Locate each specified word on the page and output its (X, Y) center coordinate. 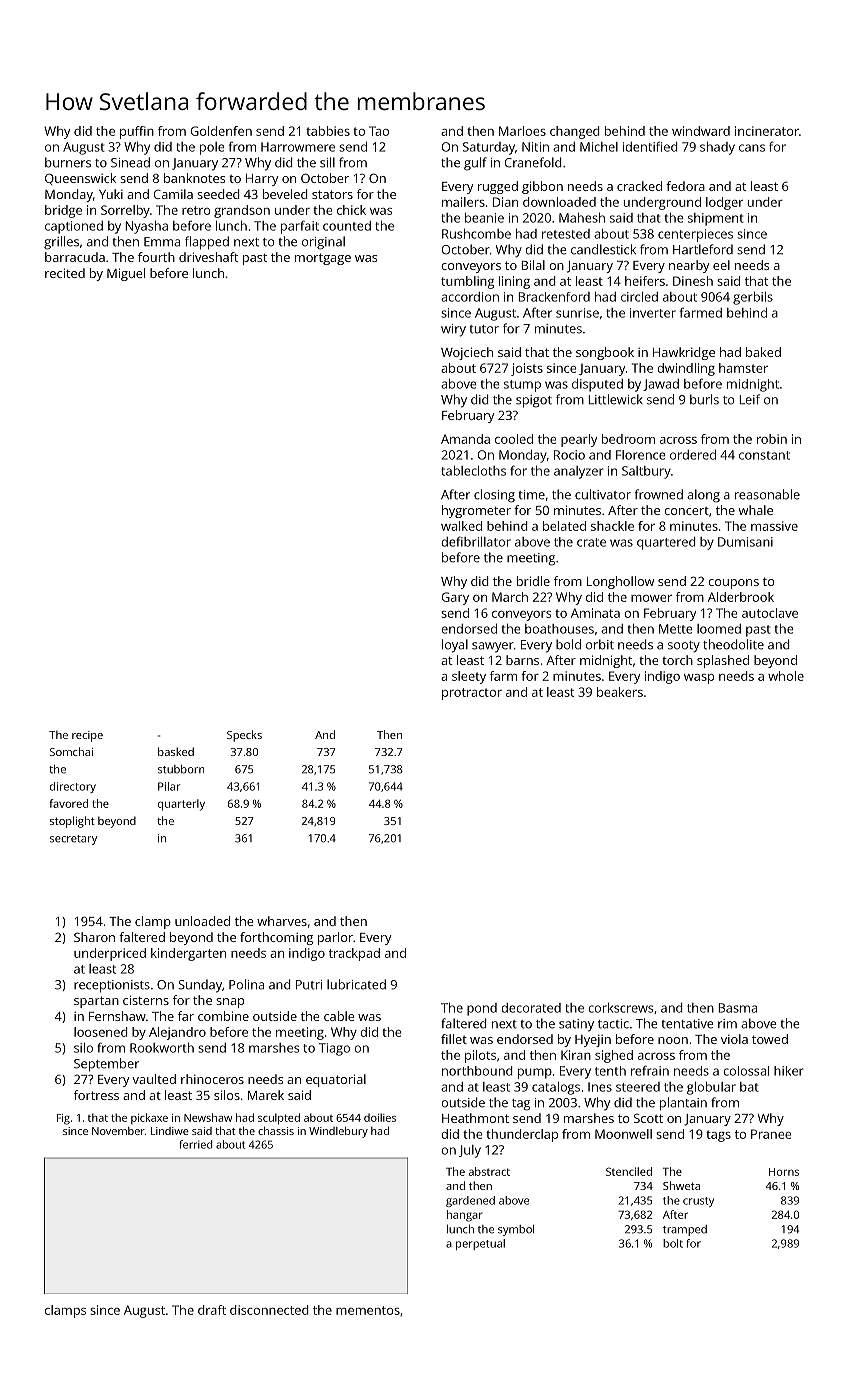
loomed (719, 629)
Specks (244, 736)
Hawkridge (684, 353)
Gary (455, 598)
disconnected (269, 1310)
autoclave (770, 613)
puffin (137, 132)
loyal (455, 646)
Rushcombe (476, 234)
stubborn (181, 769)
